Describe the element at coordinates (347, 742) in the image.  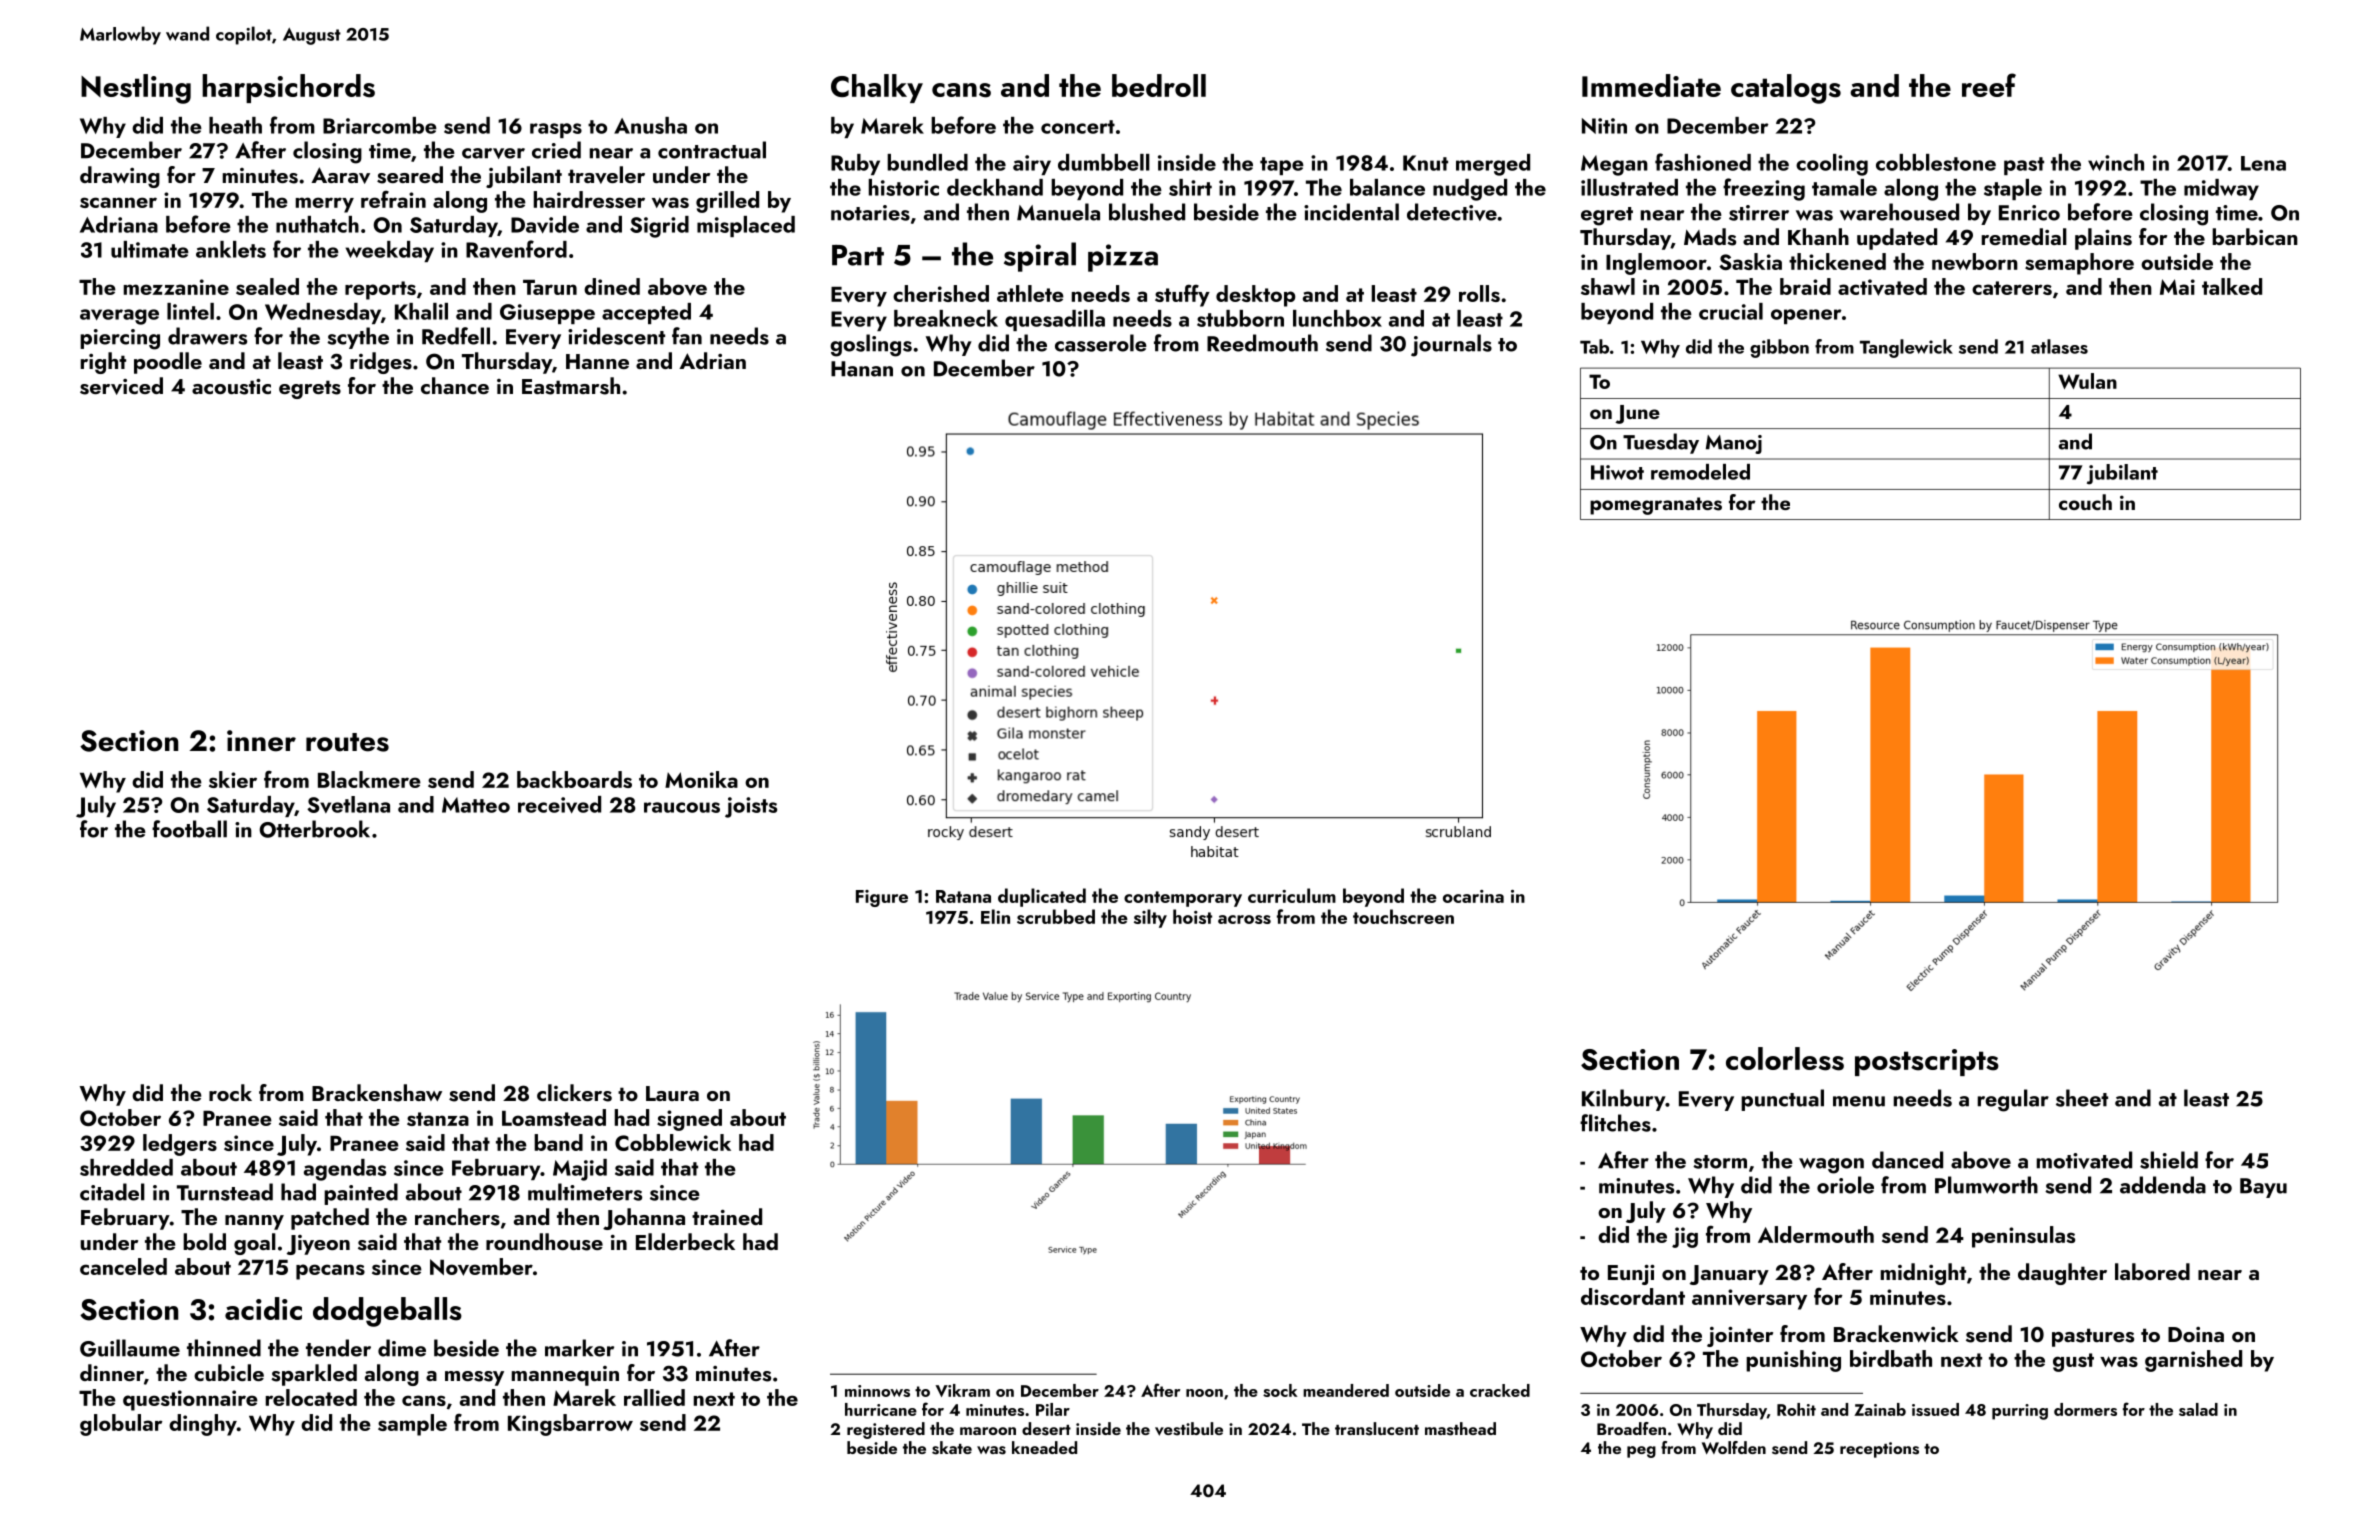
I see `routes` at that location.
